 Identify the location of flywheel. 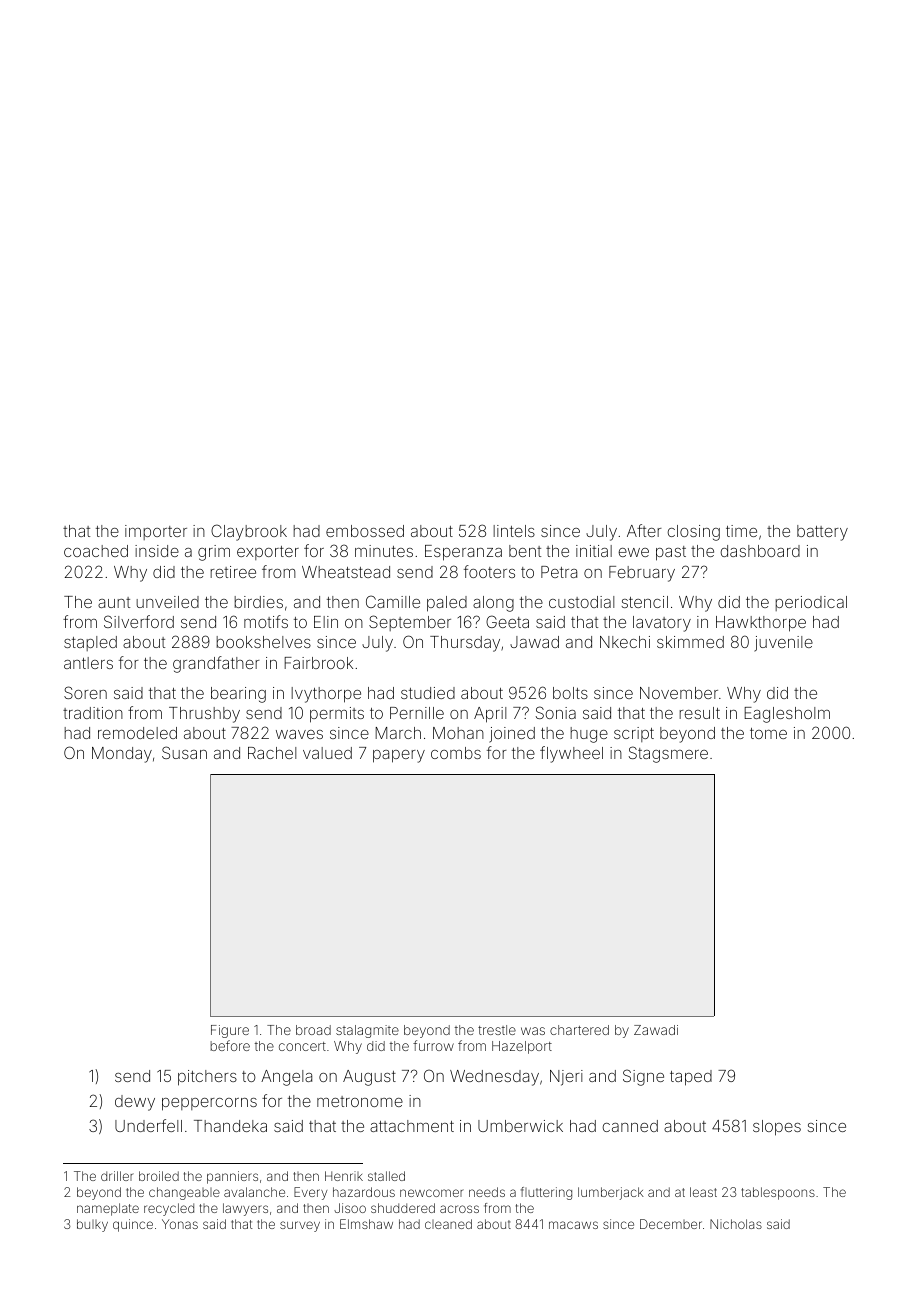
(571, 754).
